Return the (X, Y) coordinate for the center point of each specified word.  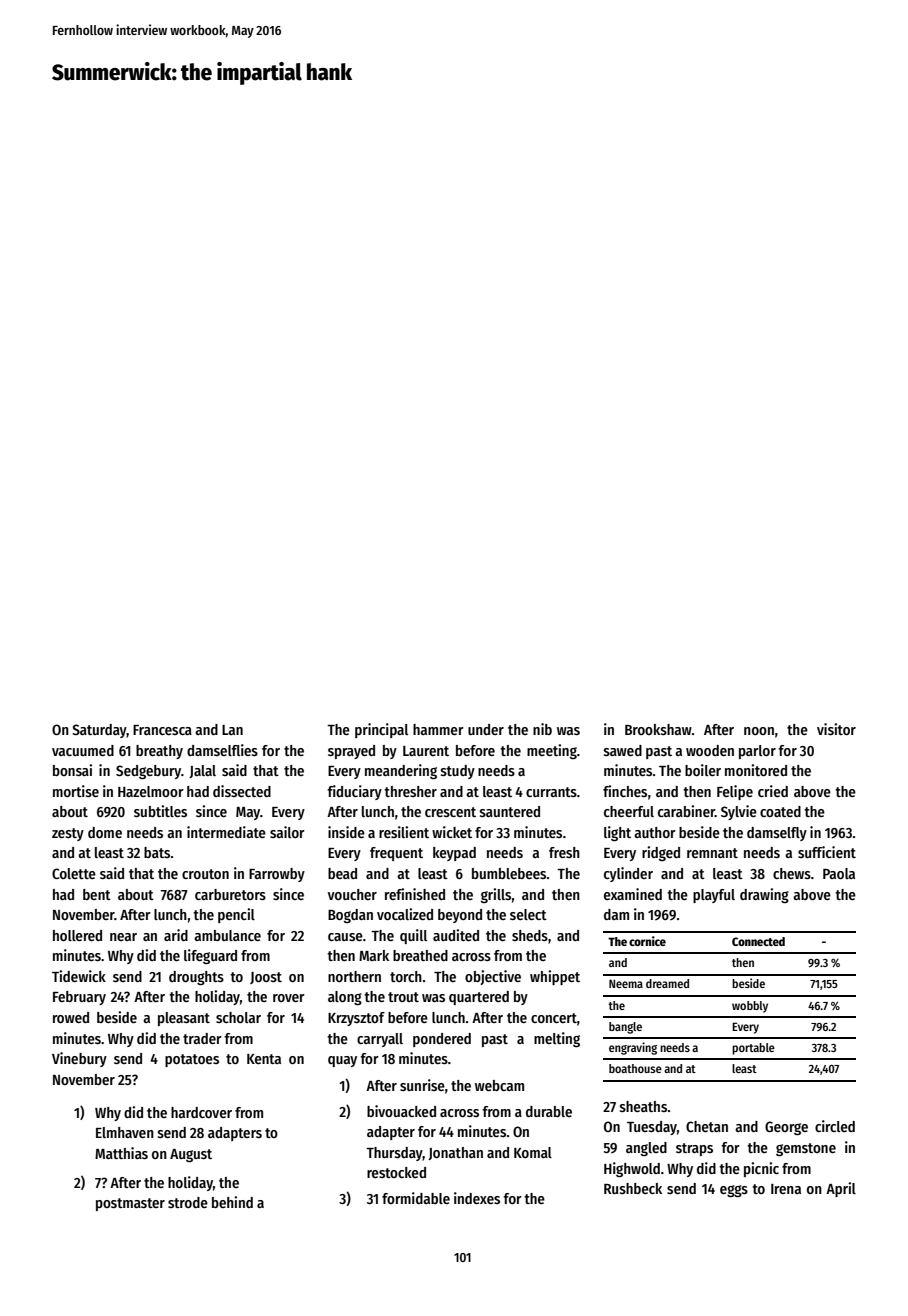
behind (232, 1202)
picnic (761, 1169)
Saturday (99, 731)
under (486, 729)
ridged (661, 853)
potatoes (192, 1060)
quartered (479, 998)
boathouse (635, 1068)
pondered (442, 1040)
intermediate (226, 832)
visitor (836, 729)
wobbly (750, 1007)
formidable (416, 1198)
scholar (238, 1017)
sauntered (510, 811)
